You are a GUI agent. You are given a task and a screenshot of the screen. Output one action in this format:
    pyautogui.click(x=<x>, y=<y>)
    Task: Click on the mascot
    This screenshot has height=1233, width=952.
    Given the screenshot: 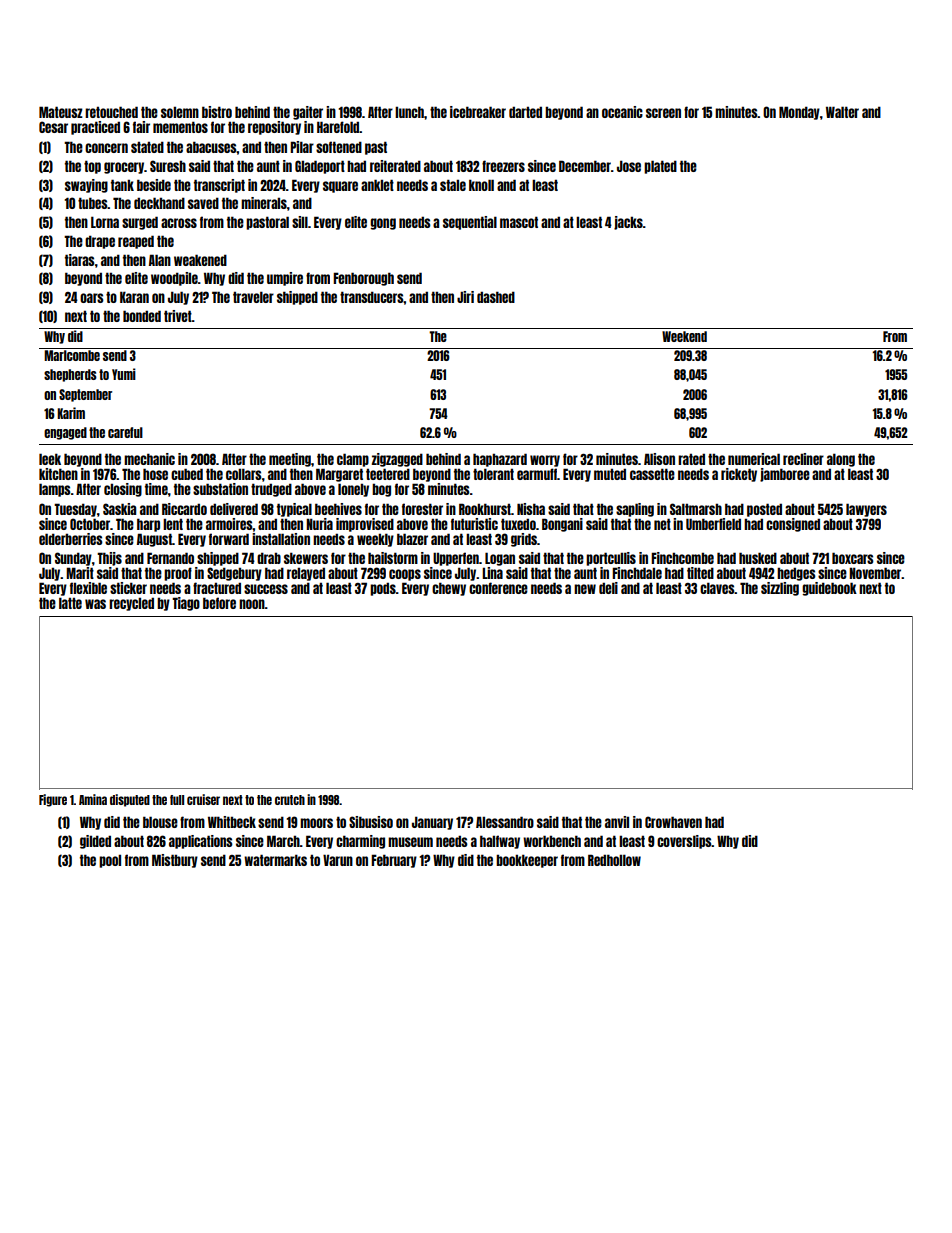 What is the action you would take?
    pyautogui.click(x=519, y=222)
